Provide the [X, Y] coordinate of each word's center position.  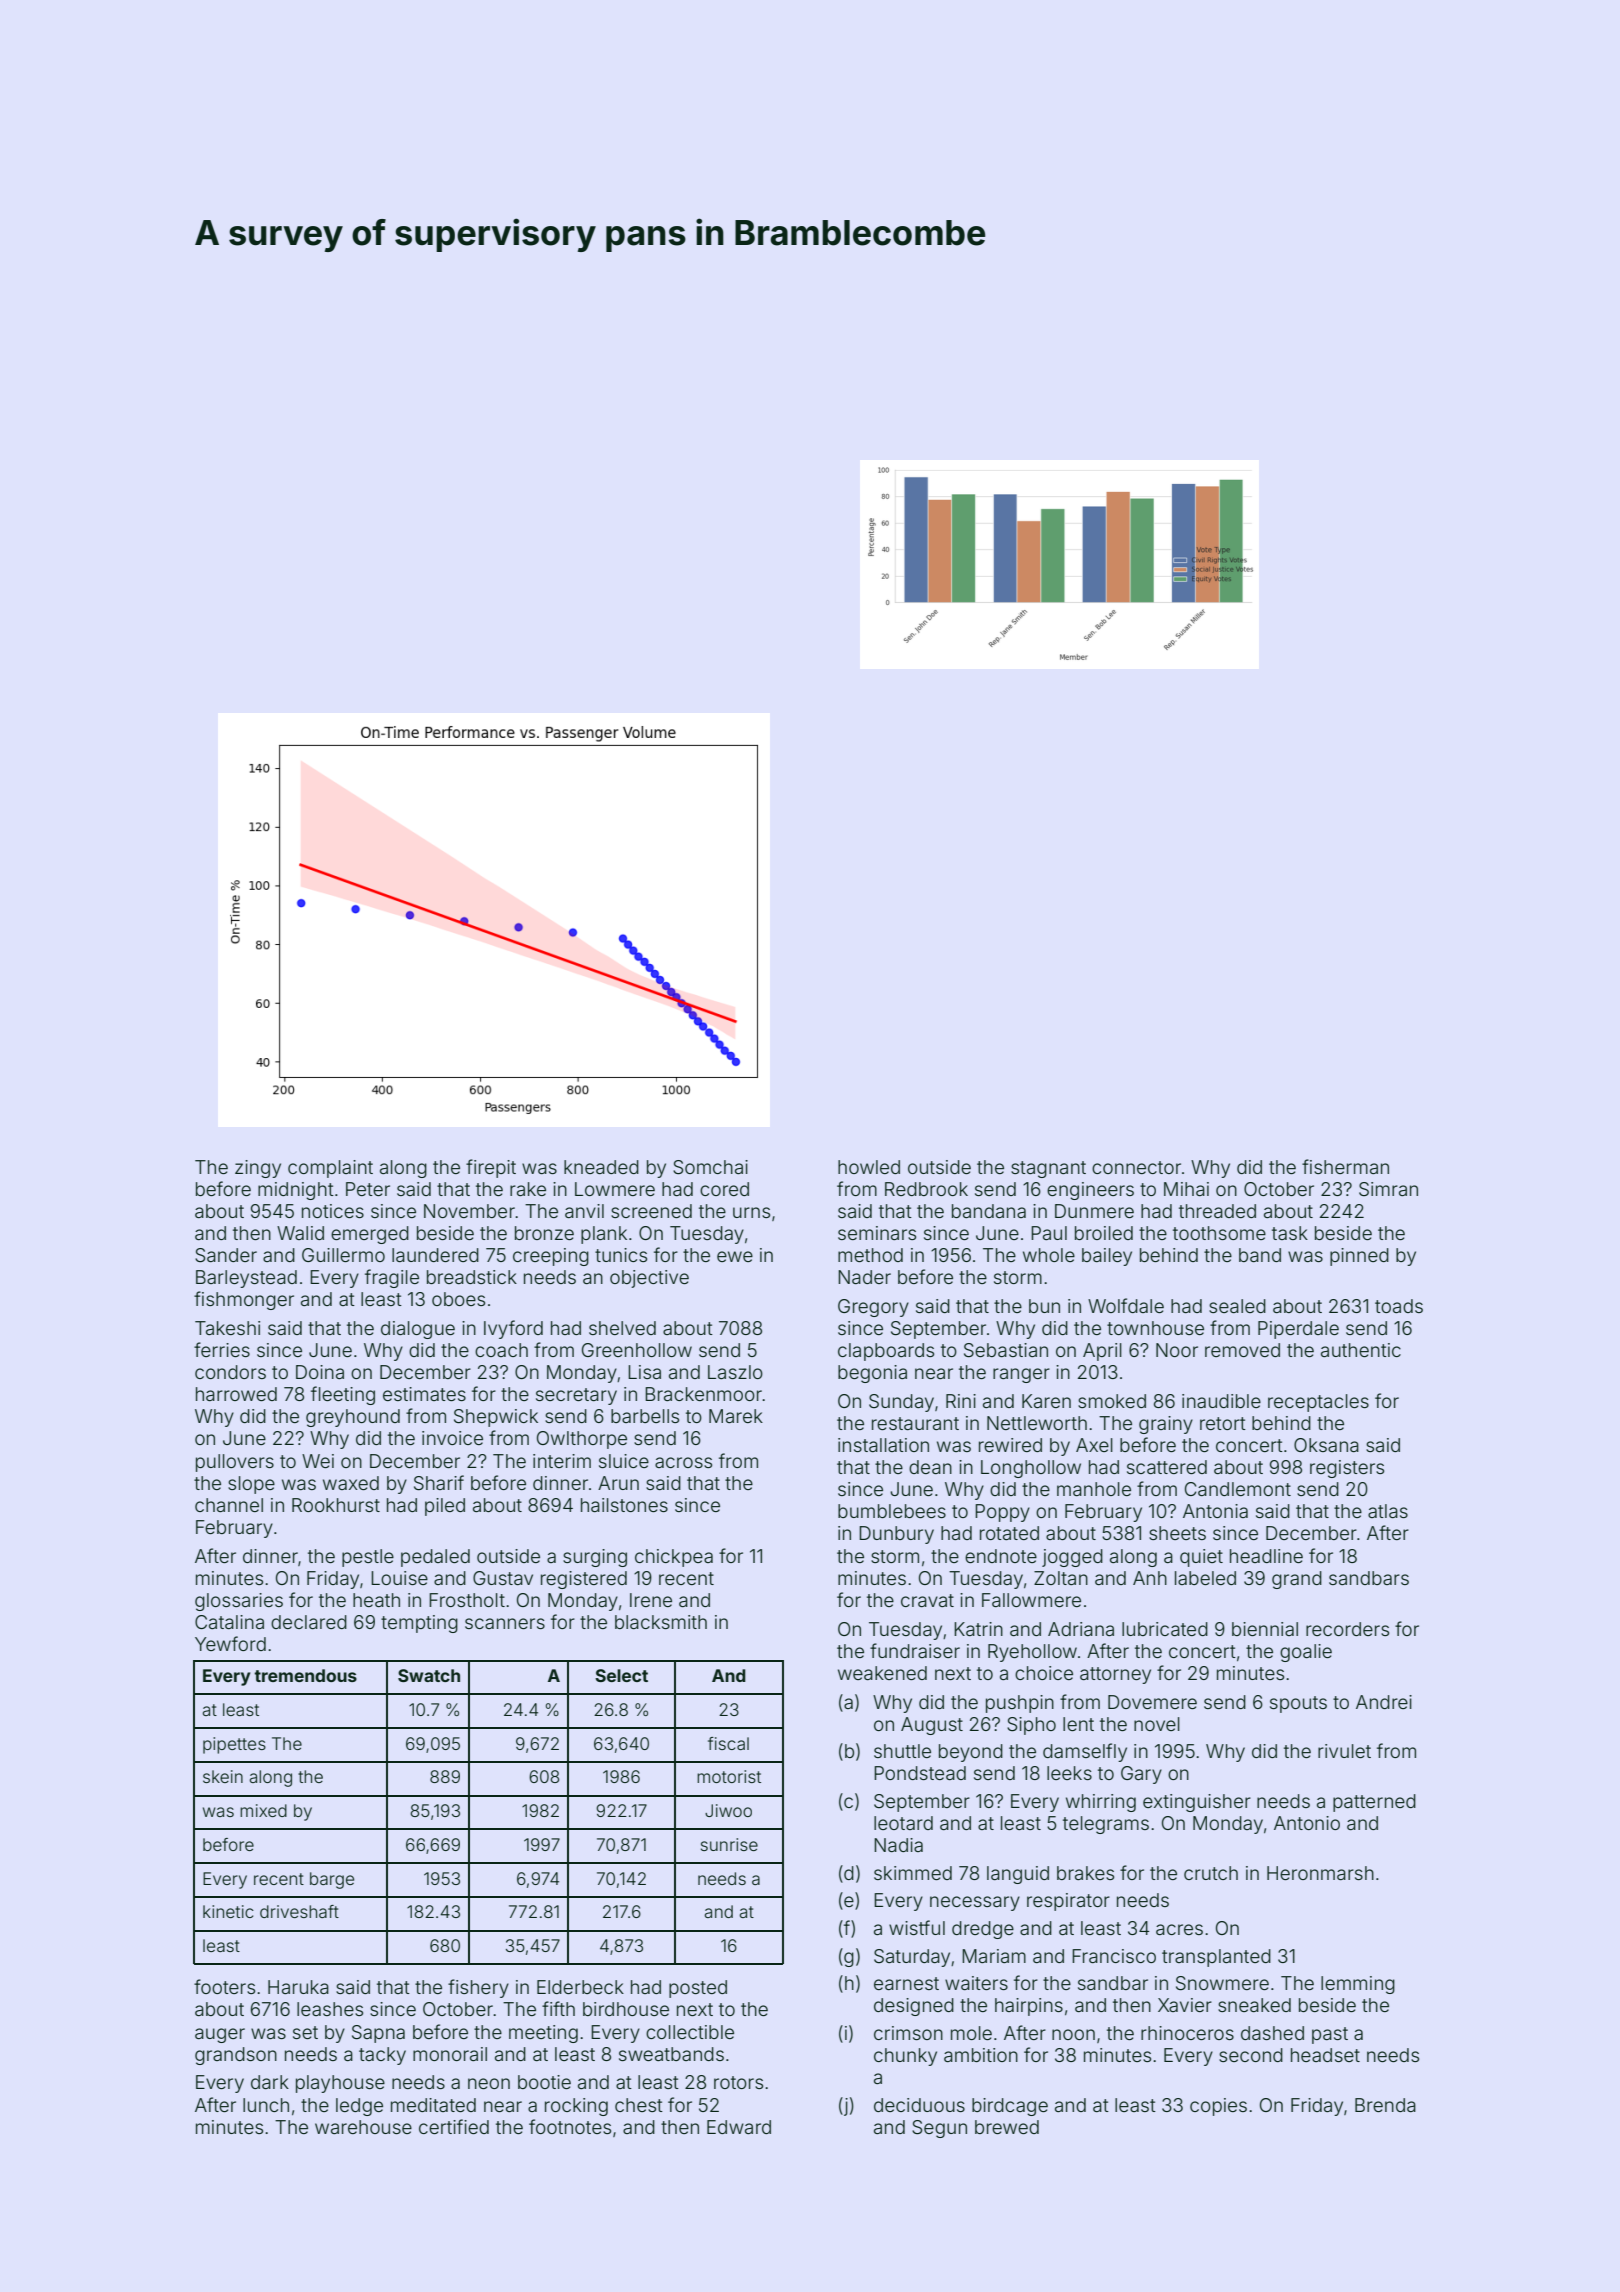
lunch [266, 2105]
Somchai [710, 1167]
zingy [258, 1169]
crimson [908, 2033]
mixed [263, 1810]
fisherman [1345, 1166]
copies [1218, 2107]
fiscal [728, 1743]
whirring [1101, 1803]
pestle [368, 1558]
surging [595, 1558]
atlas [1388, 1511]
